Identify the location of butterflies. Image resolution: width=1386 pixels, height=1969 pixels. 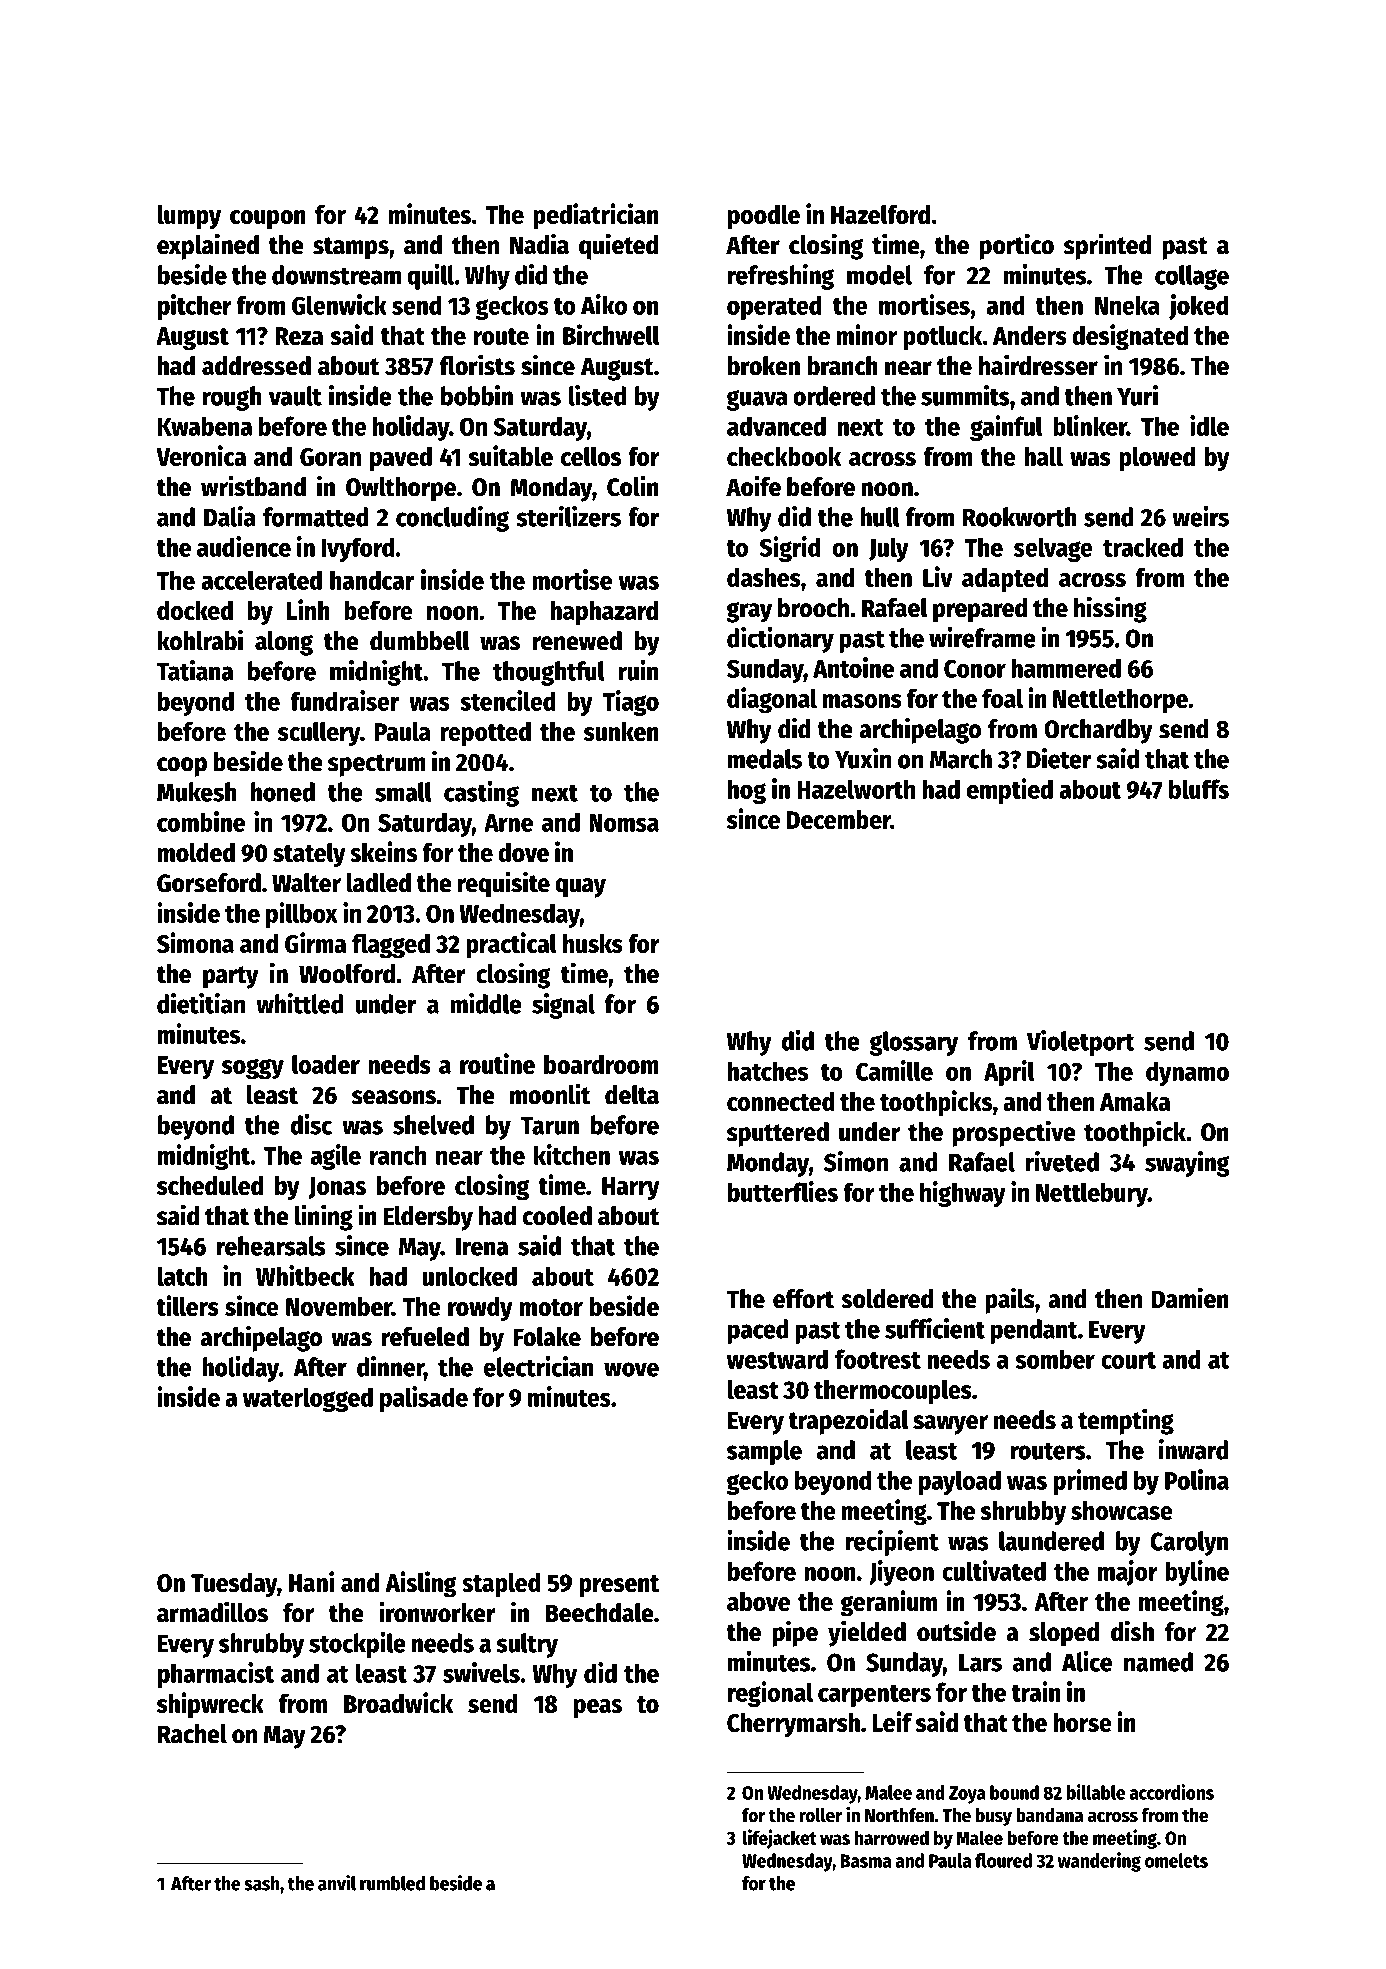
(783, 1191).
